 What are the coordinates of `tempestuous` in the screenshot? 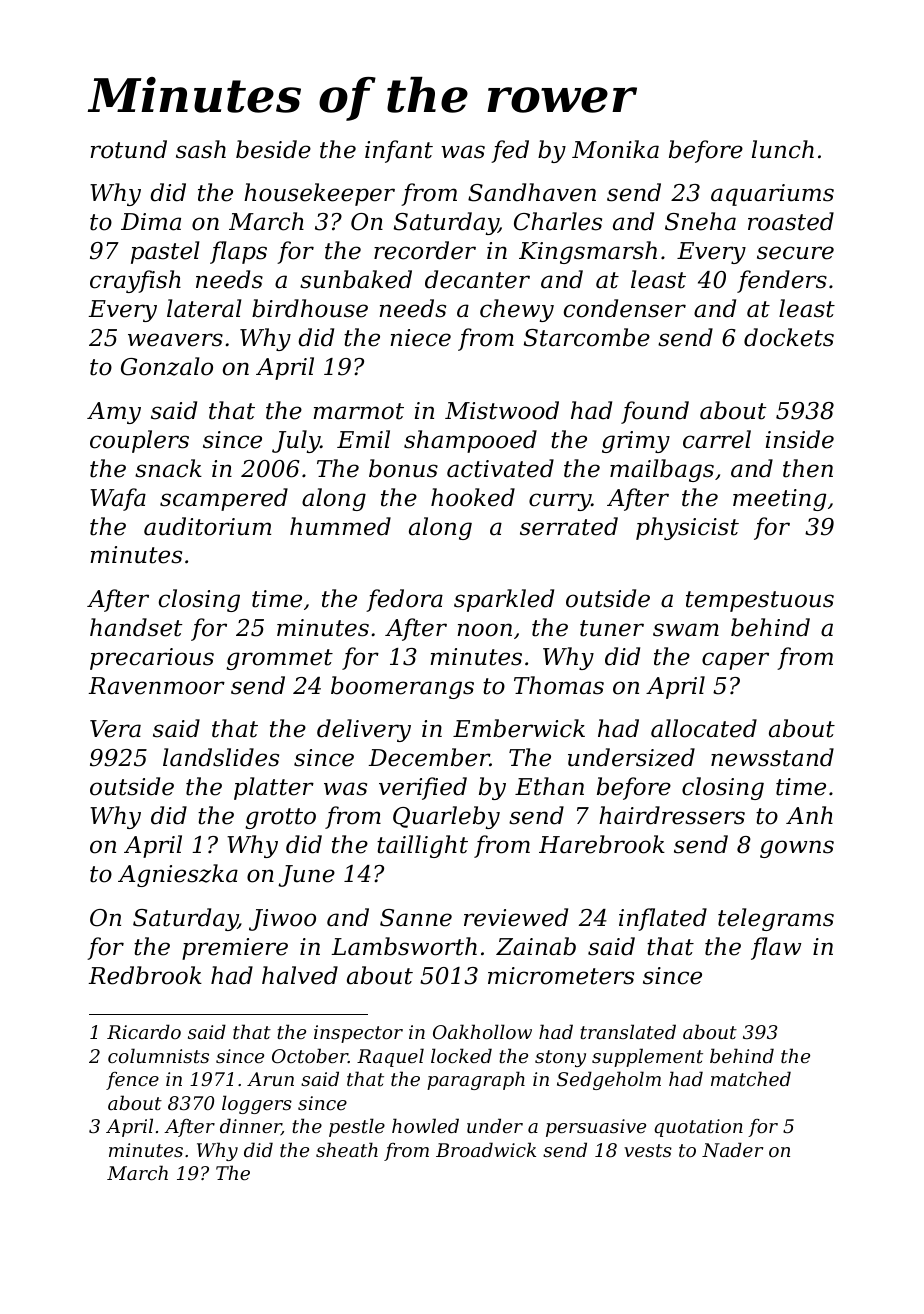 It's located at (760, 601).
